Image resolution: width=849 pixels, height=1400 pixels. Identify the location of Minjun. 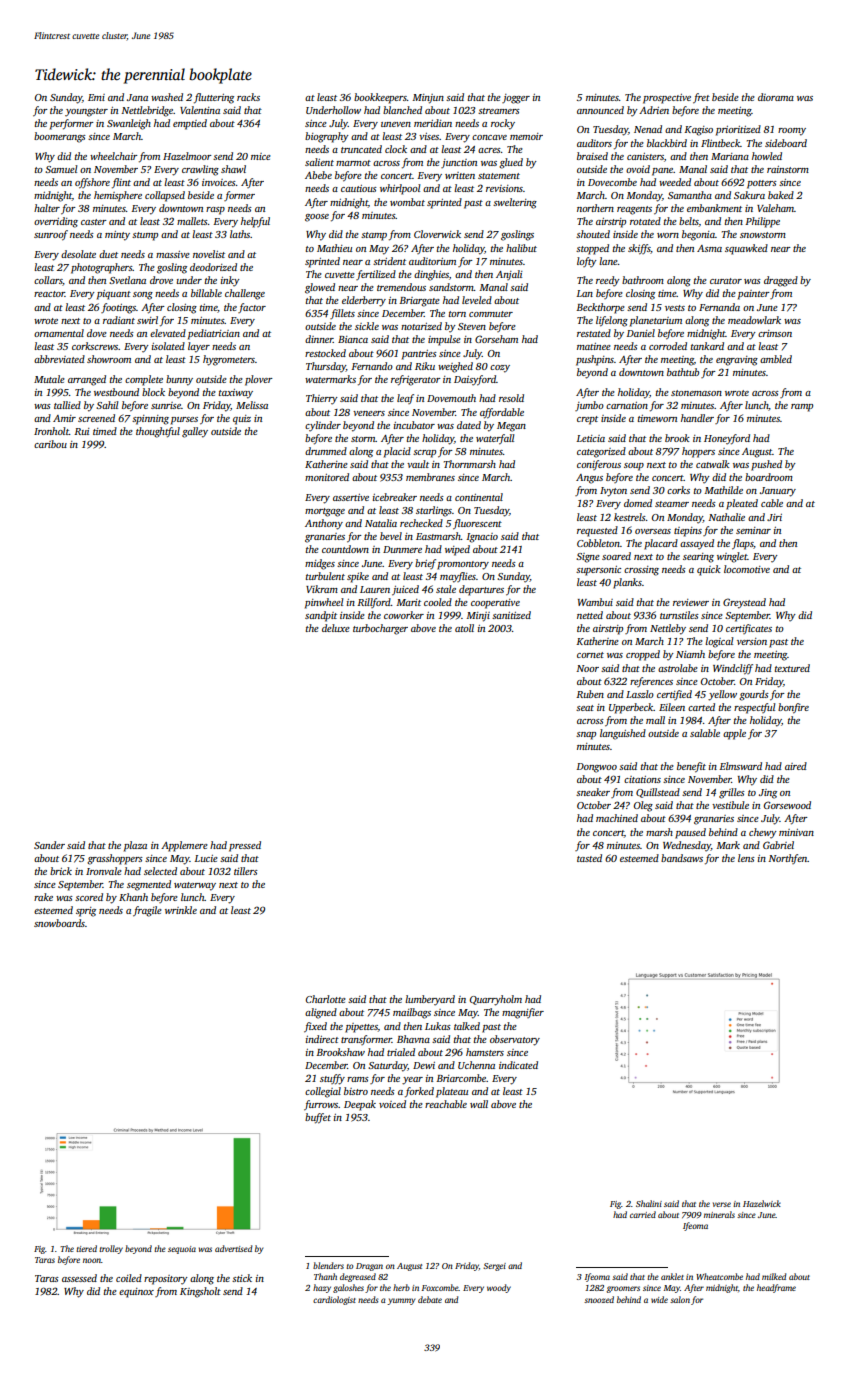
(428, 99).
